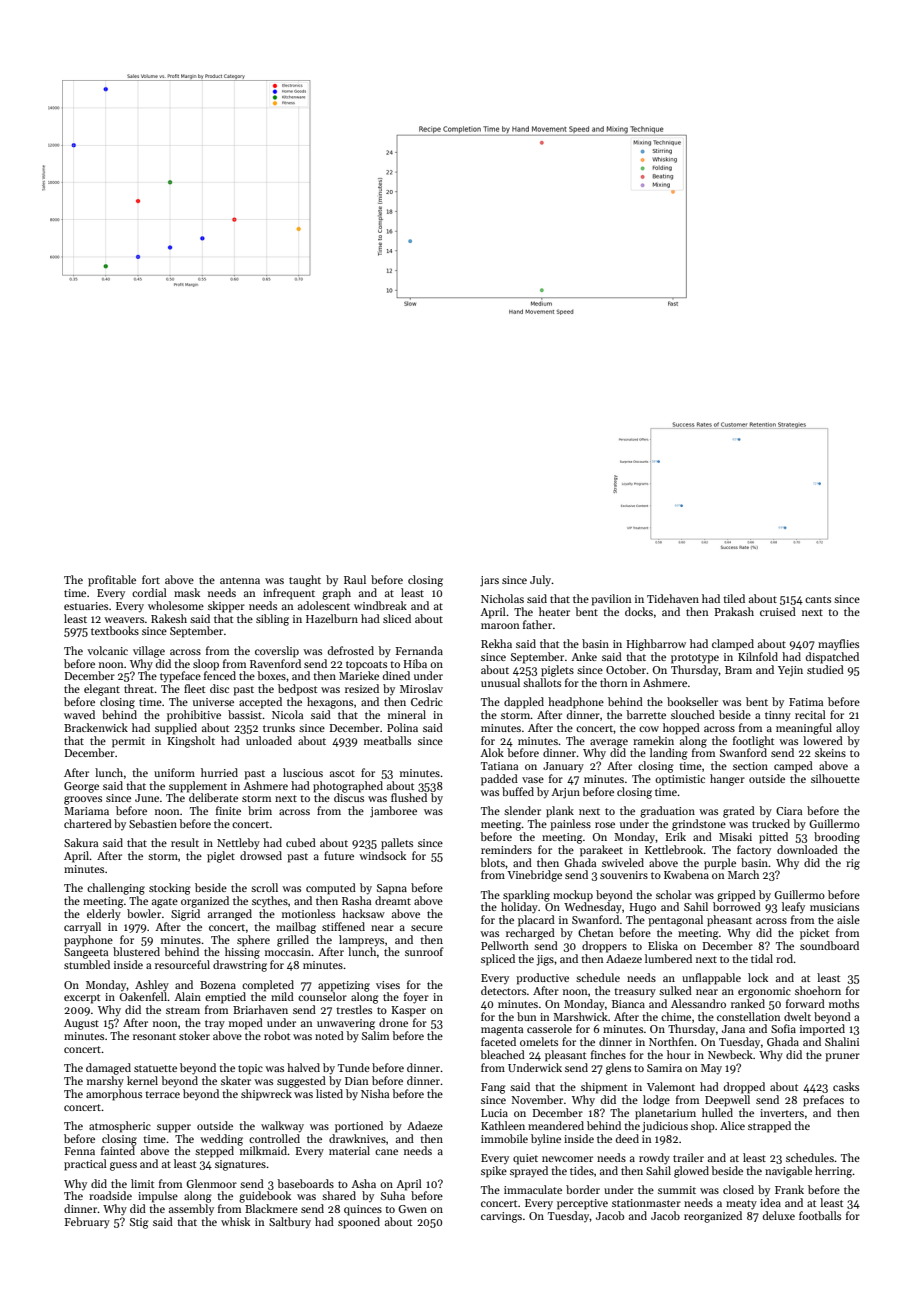  I want to click on stepped, so click(214, 1152).
